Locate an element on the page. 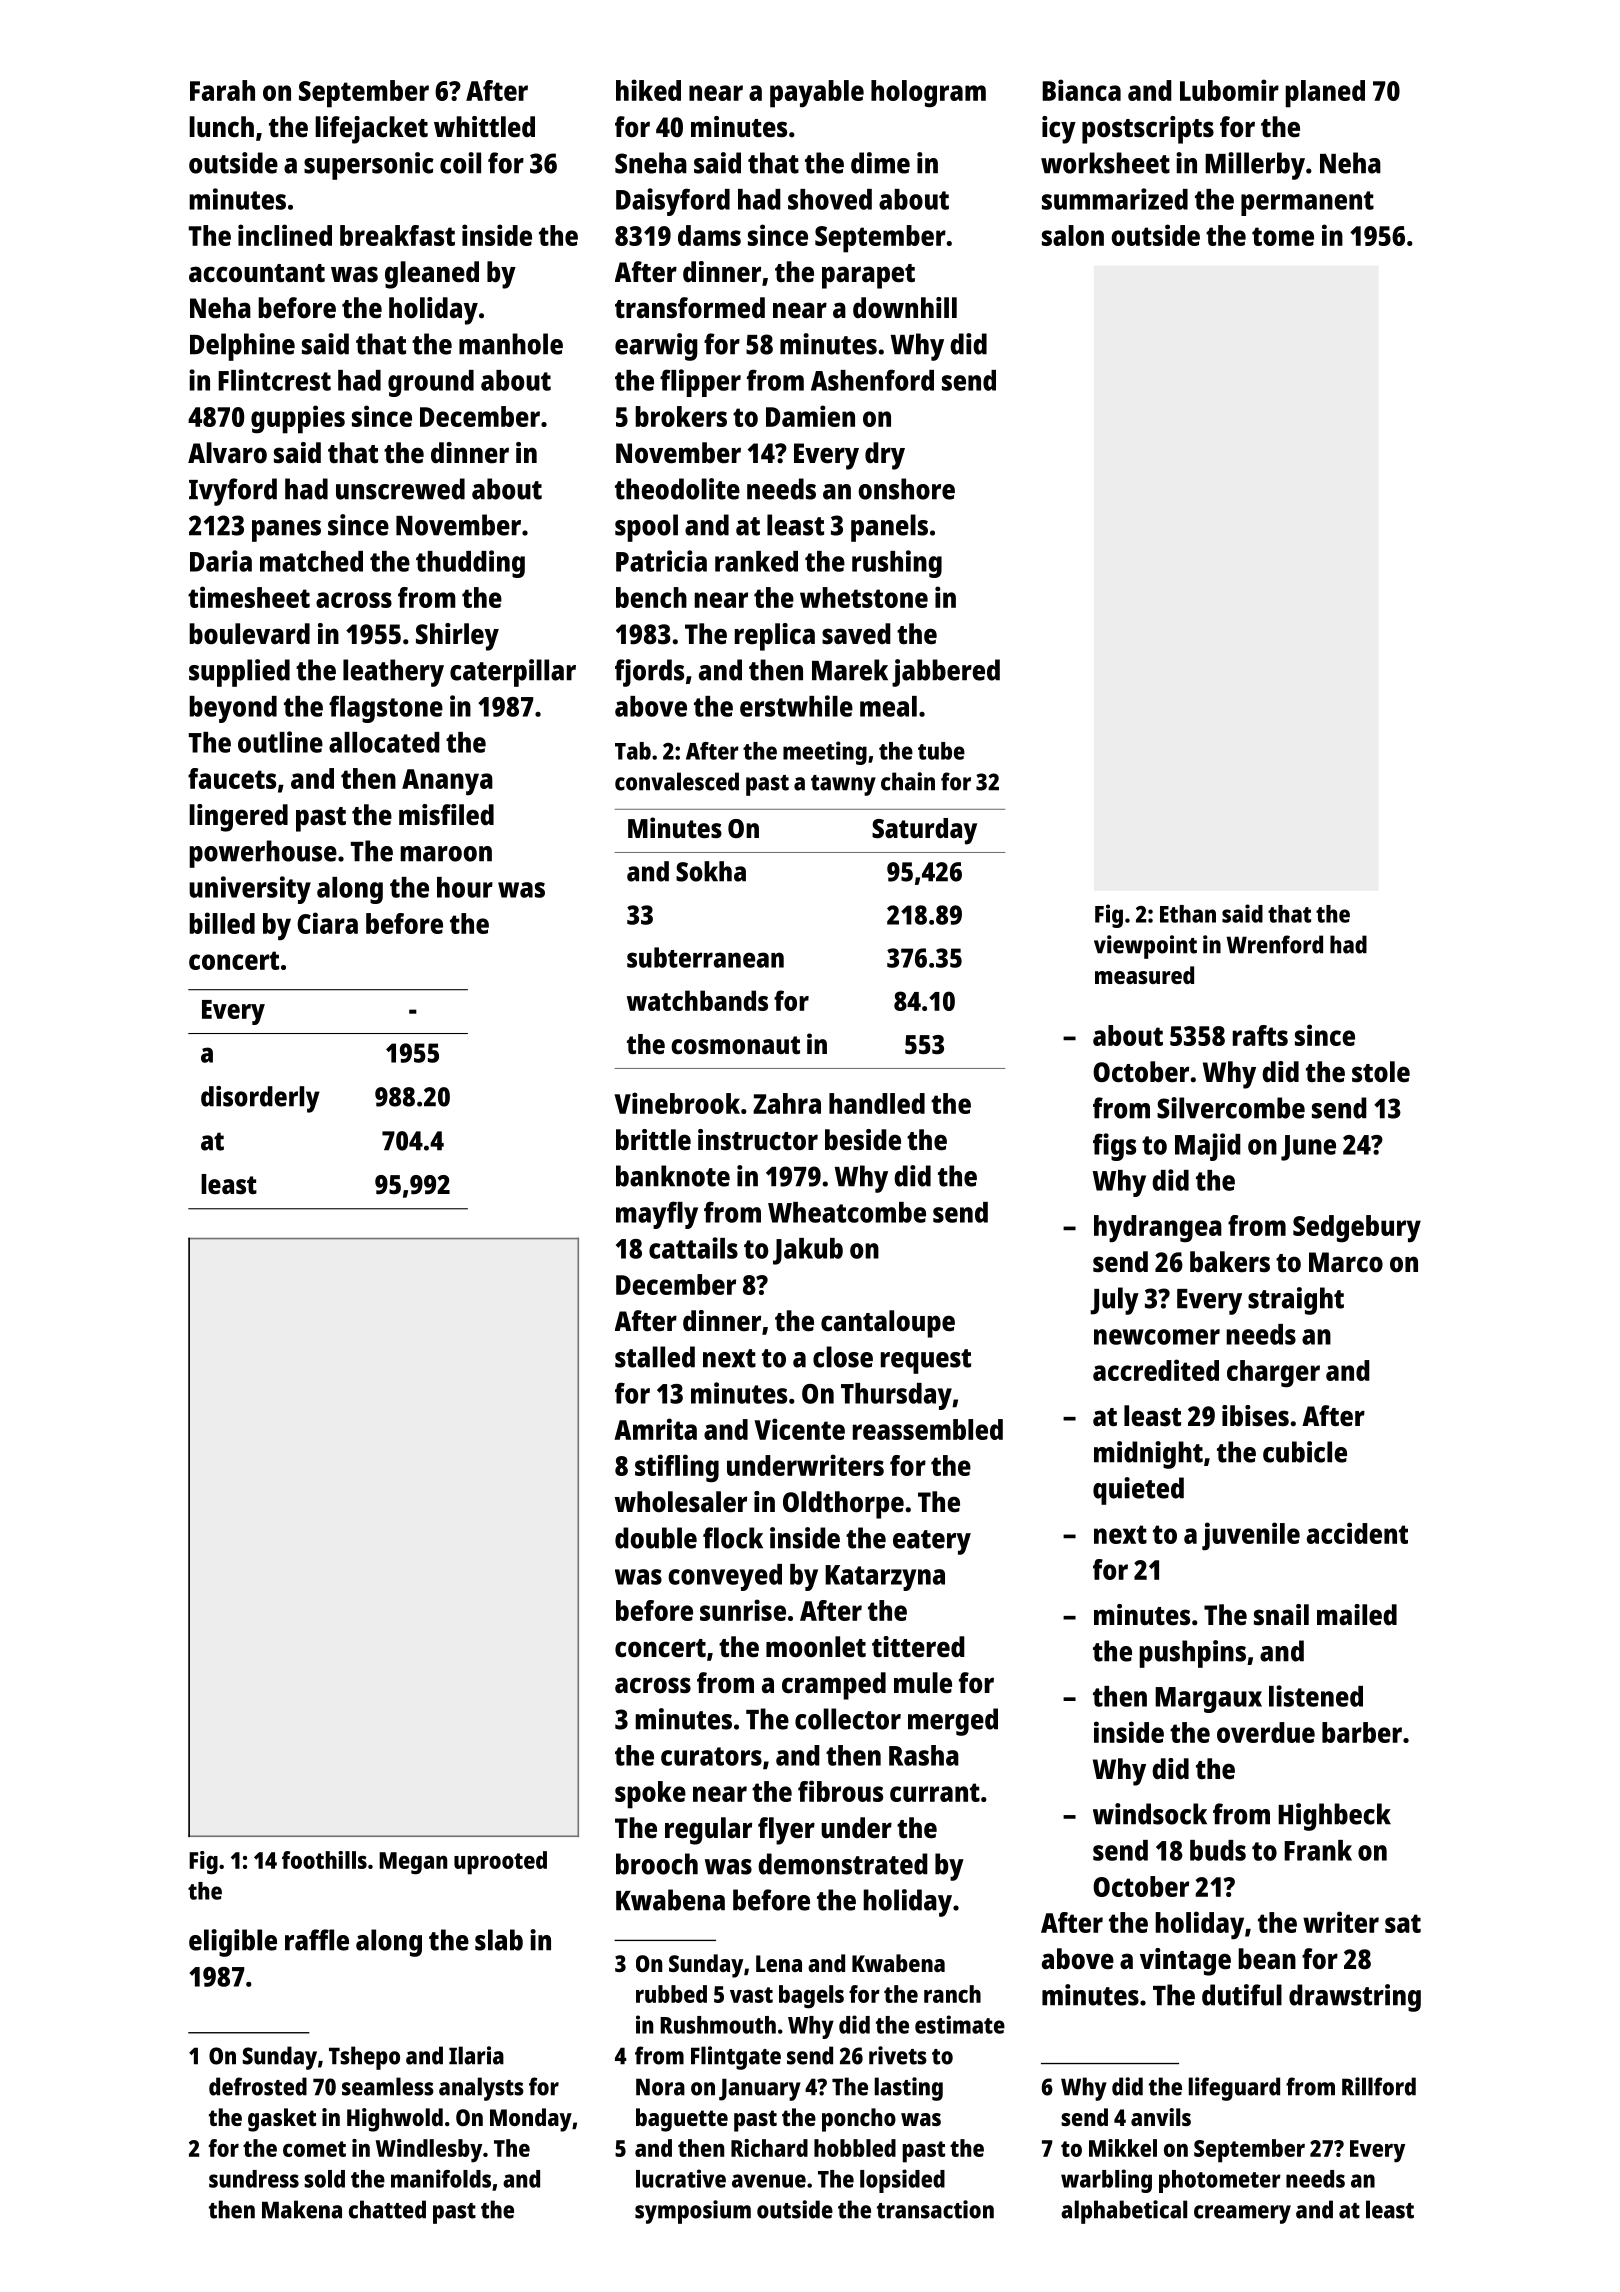  stalled is located at coordinates (655, 1357).
